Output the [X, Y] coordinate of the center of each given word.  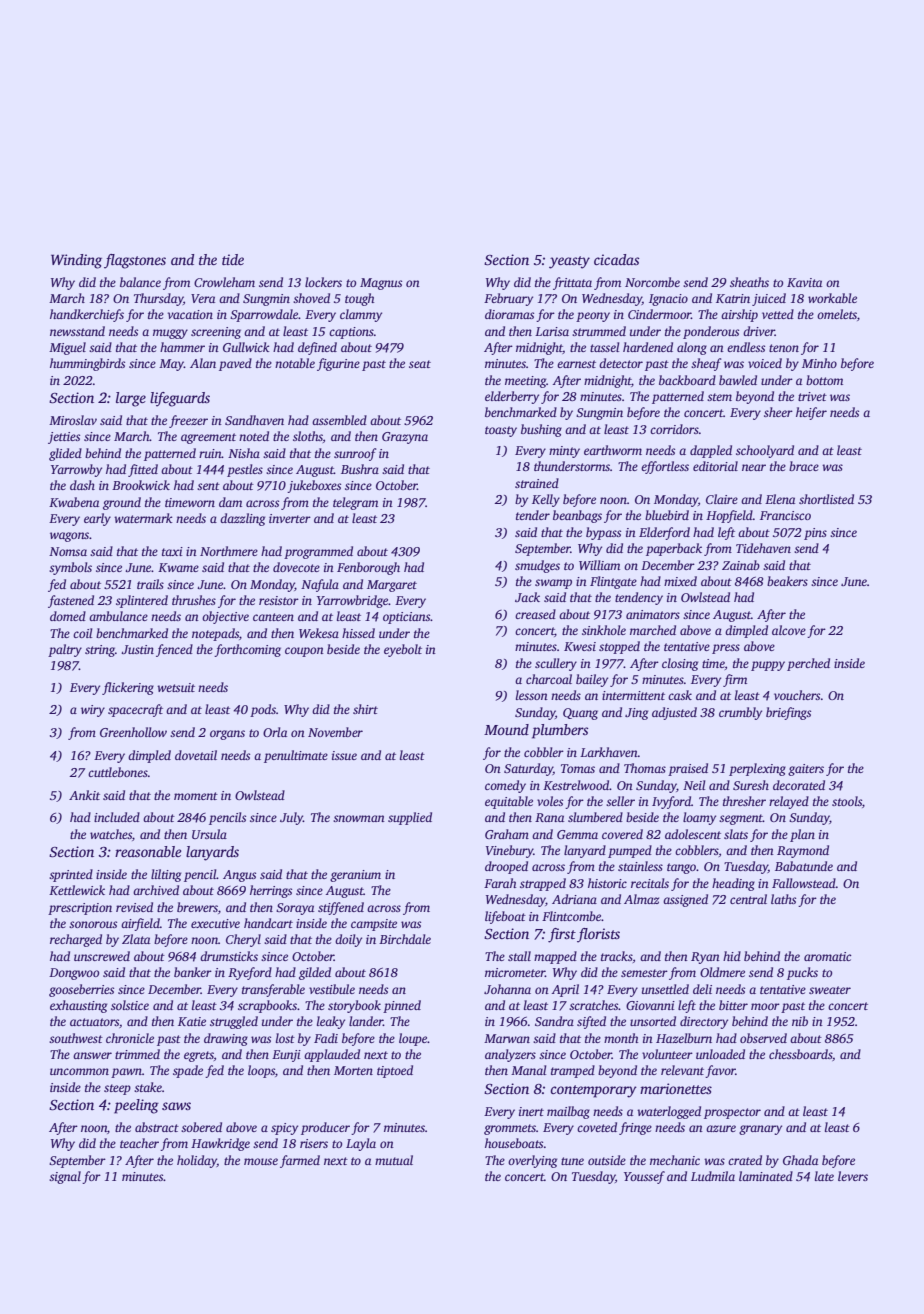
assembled [339, 420]
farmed [300, 1161]
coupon [304, 652]
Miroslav [73, 420]
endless [746, 347]
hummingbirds [87, 364]
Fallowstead [804, 883]
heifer [811, 413]
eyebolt [403, 650]
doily [348, 940]
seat [420, 364]
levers [853, 1176]
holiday [197, 1161]
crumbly [740, 713]
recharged [76, 940]
